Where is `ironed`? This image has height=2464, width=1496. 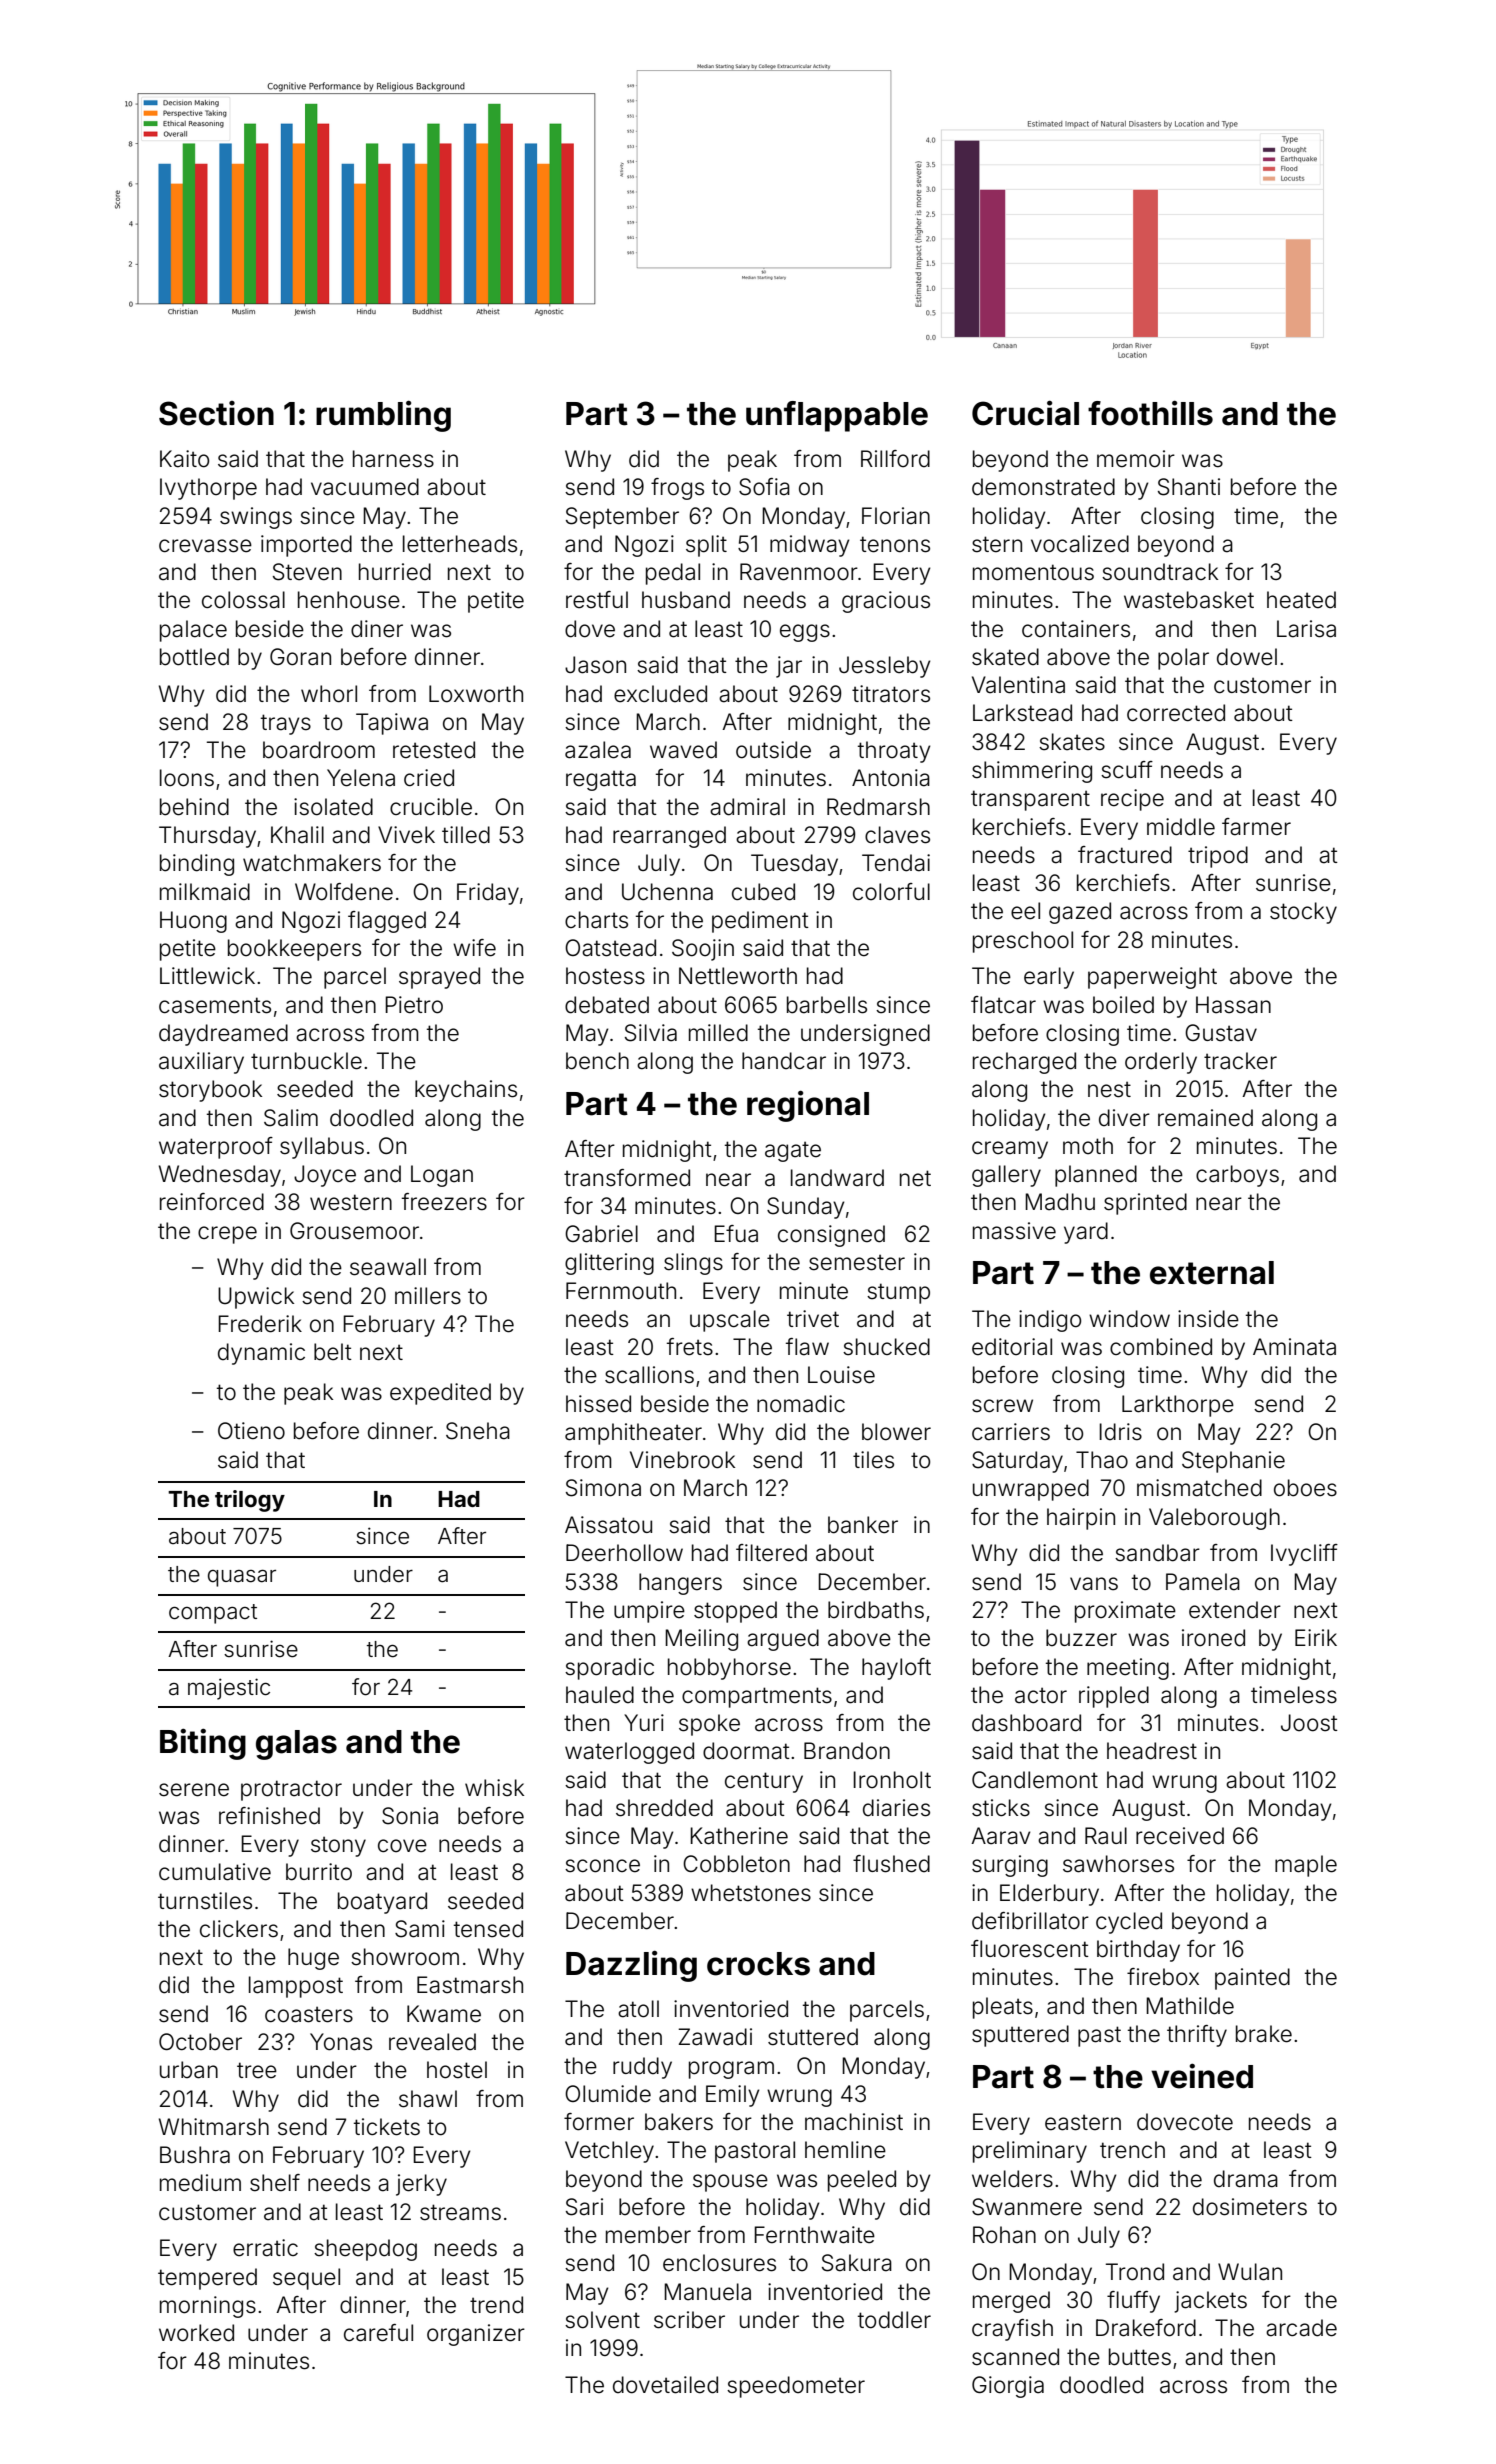 ironed is located at coordinates (1213, 1638).
